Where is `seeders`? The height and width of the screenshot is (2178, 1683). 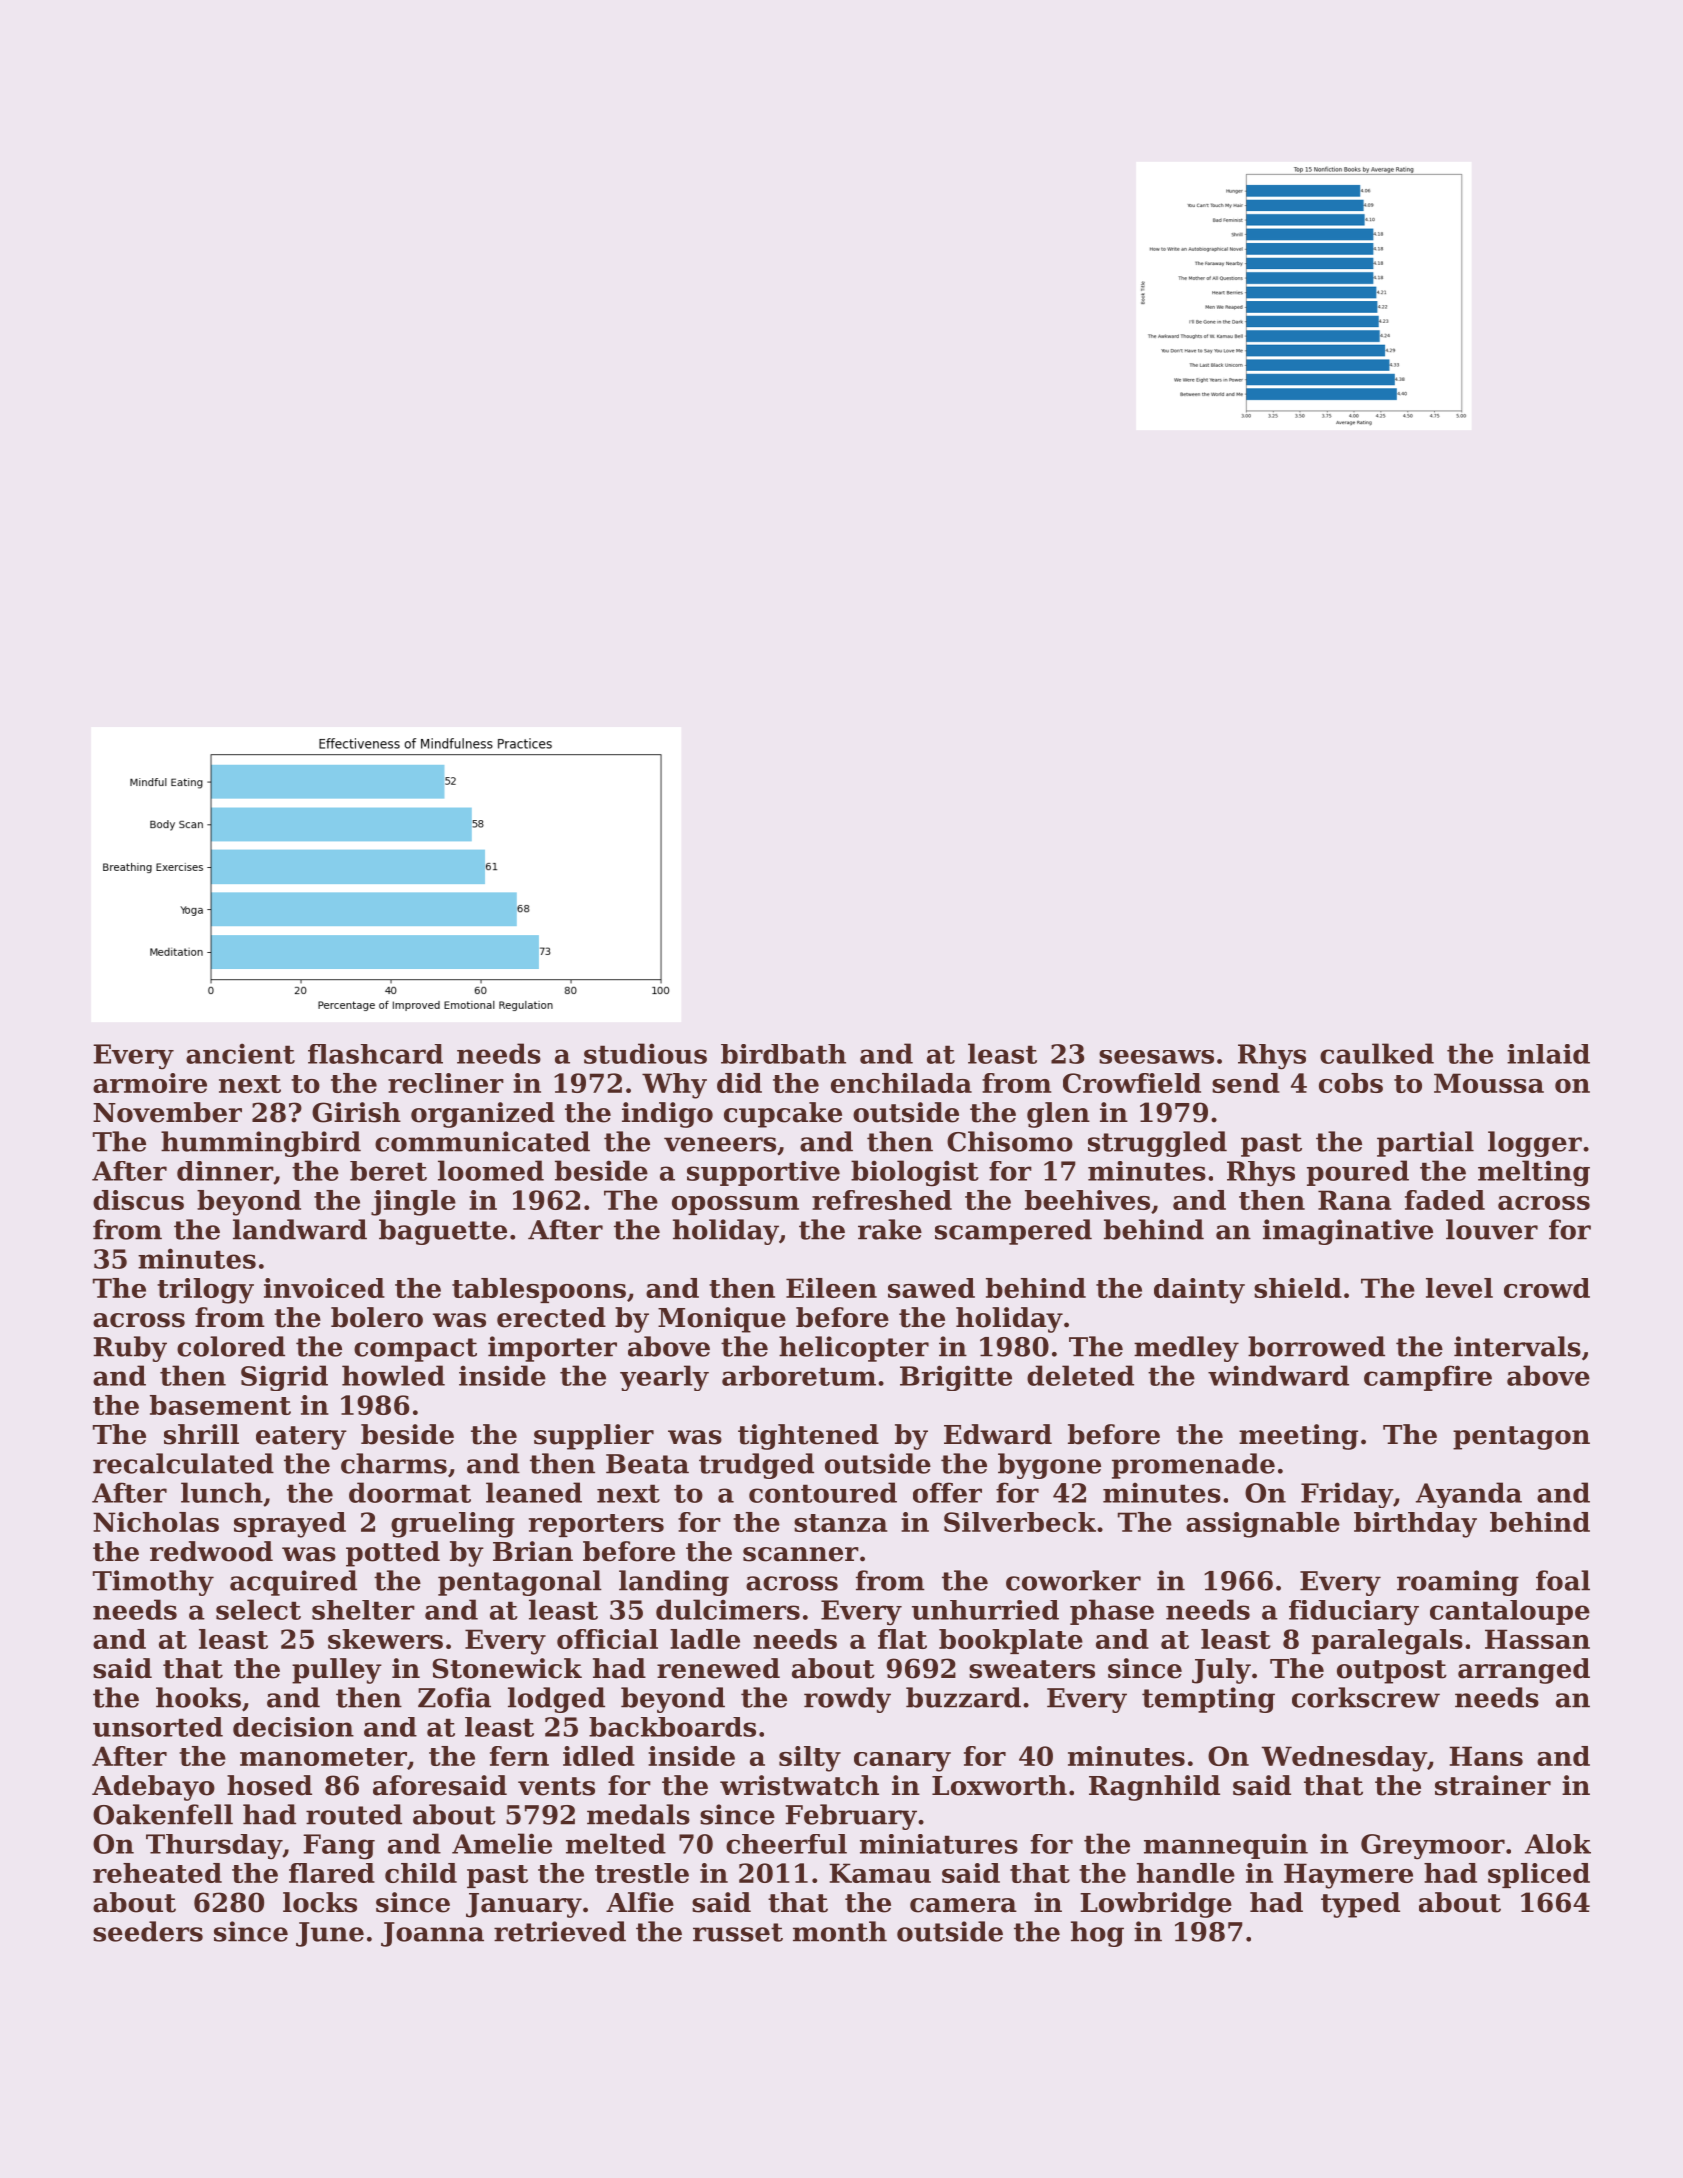
seeders is located at coordinates (148, 1931).
